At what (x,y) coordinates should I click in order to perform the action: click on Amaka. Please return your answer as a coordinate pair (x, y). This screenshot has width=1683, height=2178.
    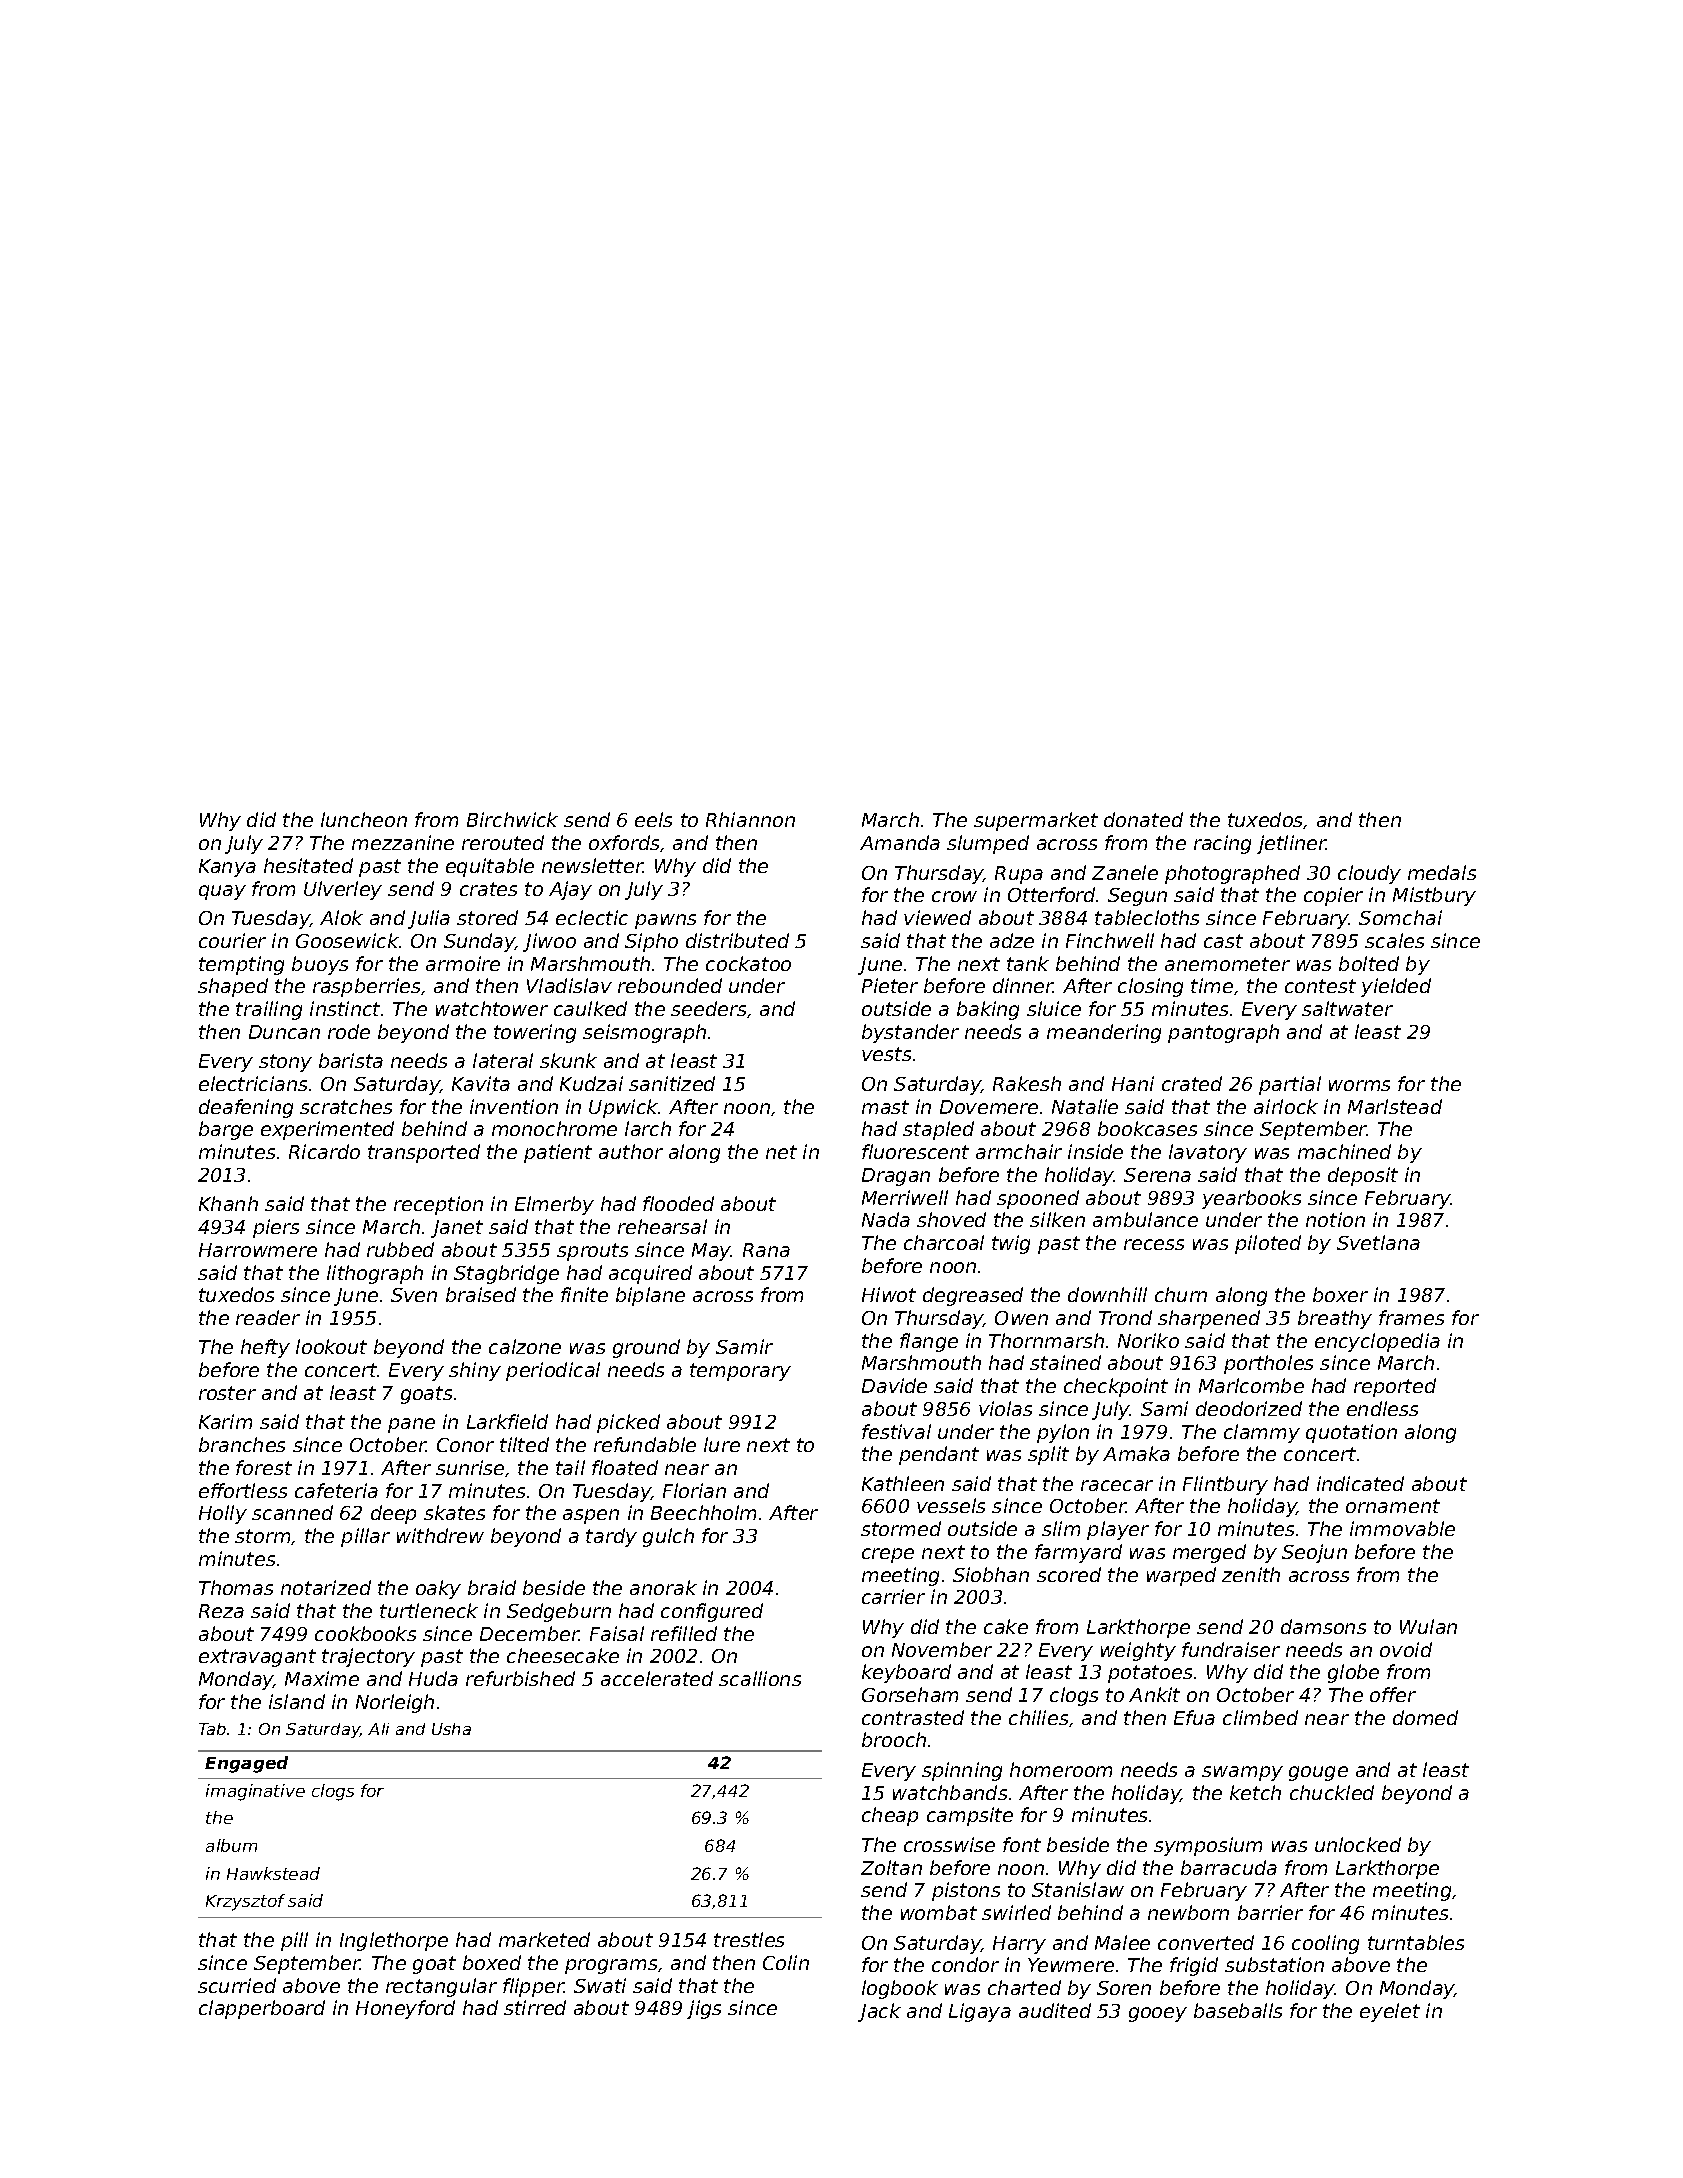
    Looking at the image, I should click on (1136, 1453).
